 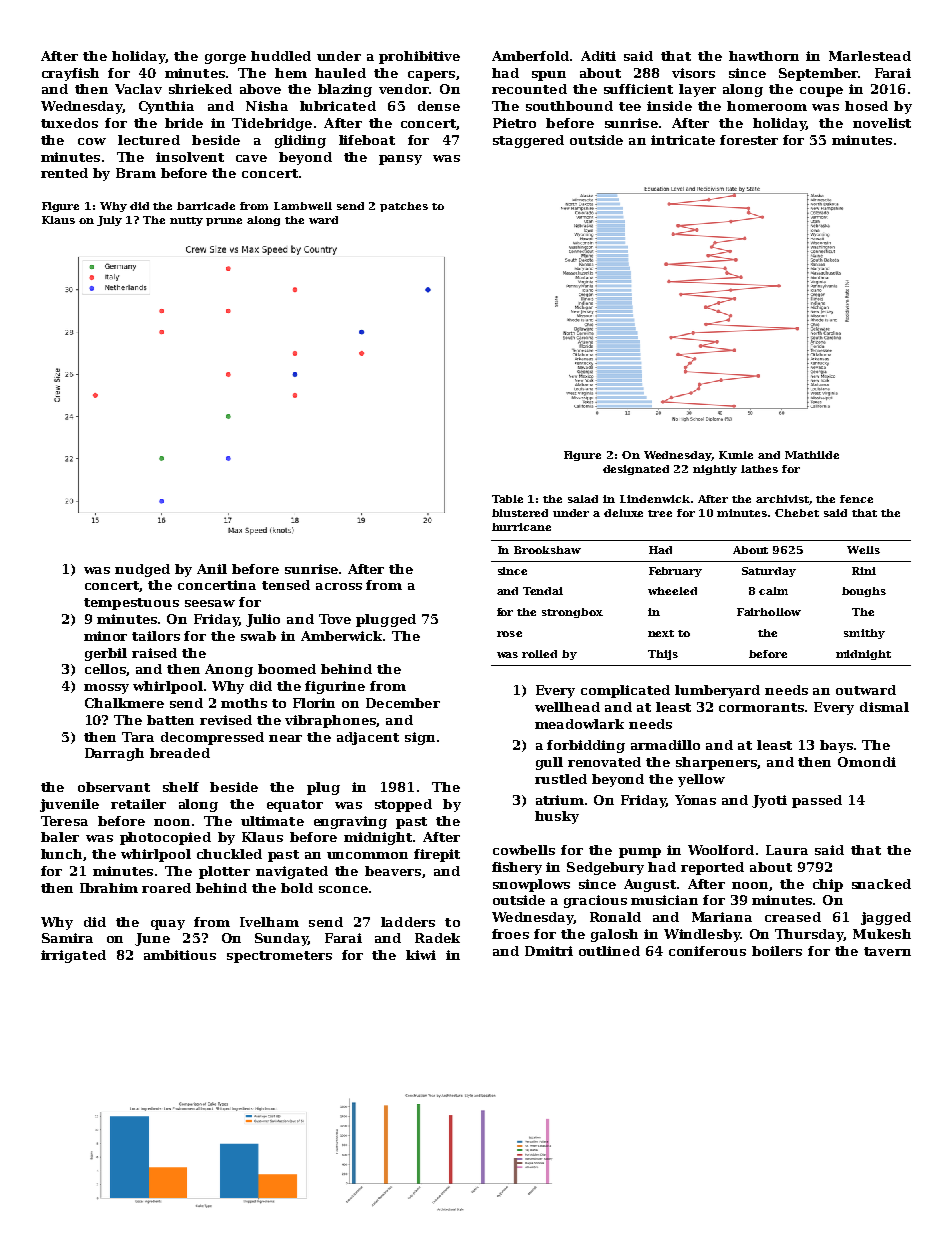 What do you see at coordinates (777, 951) in the screenshot?
I see `boilers` at bounding box center [777, 951].
